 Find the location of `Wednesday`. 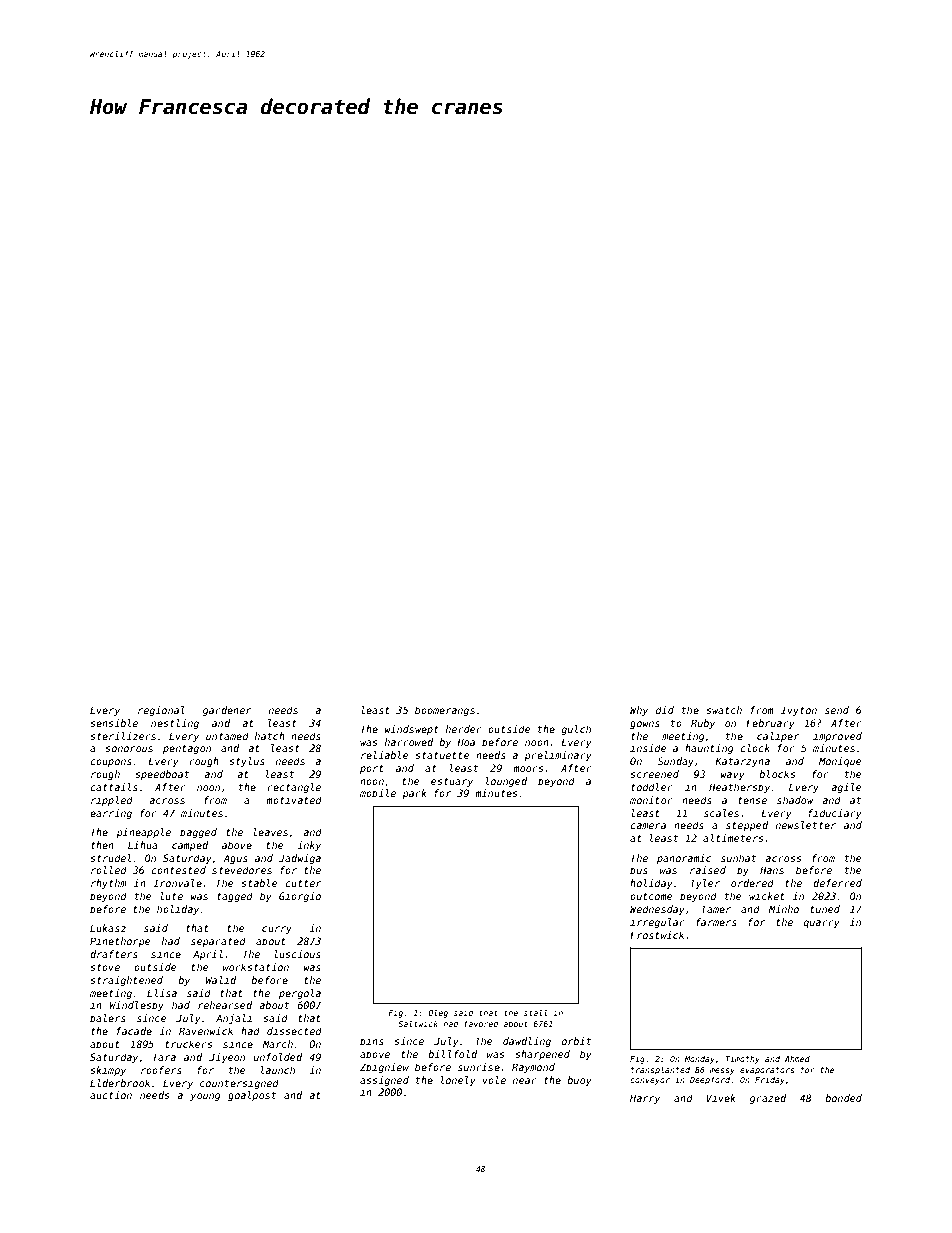

Wednesday is located at coordinates (657, 910).
